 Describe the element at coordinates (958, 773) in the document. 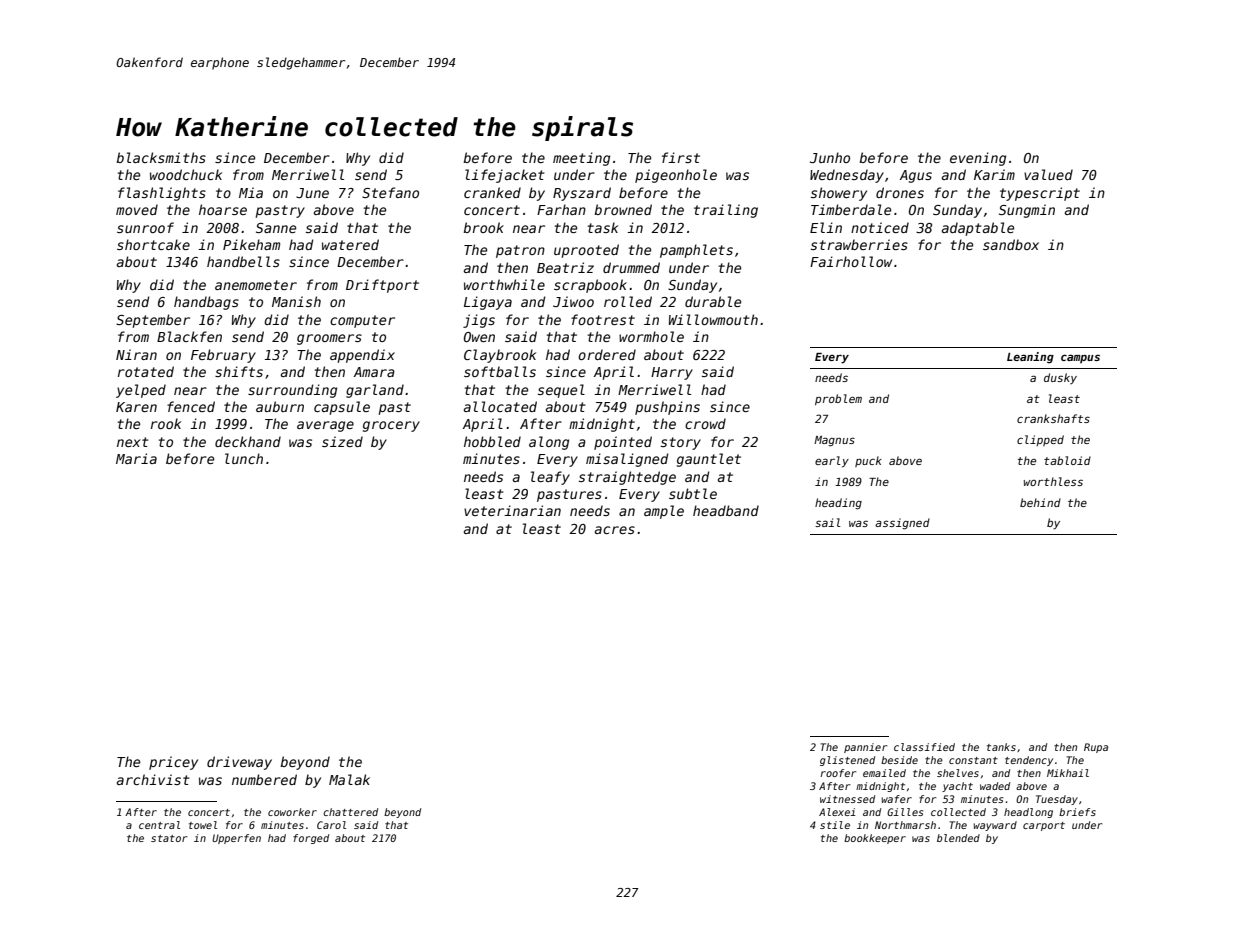

I see `shelves` at that location.
